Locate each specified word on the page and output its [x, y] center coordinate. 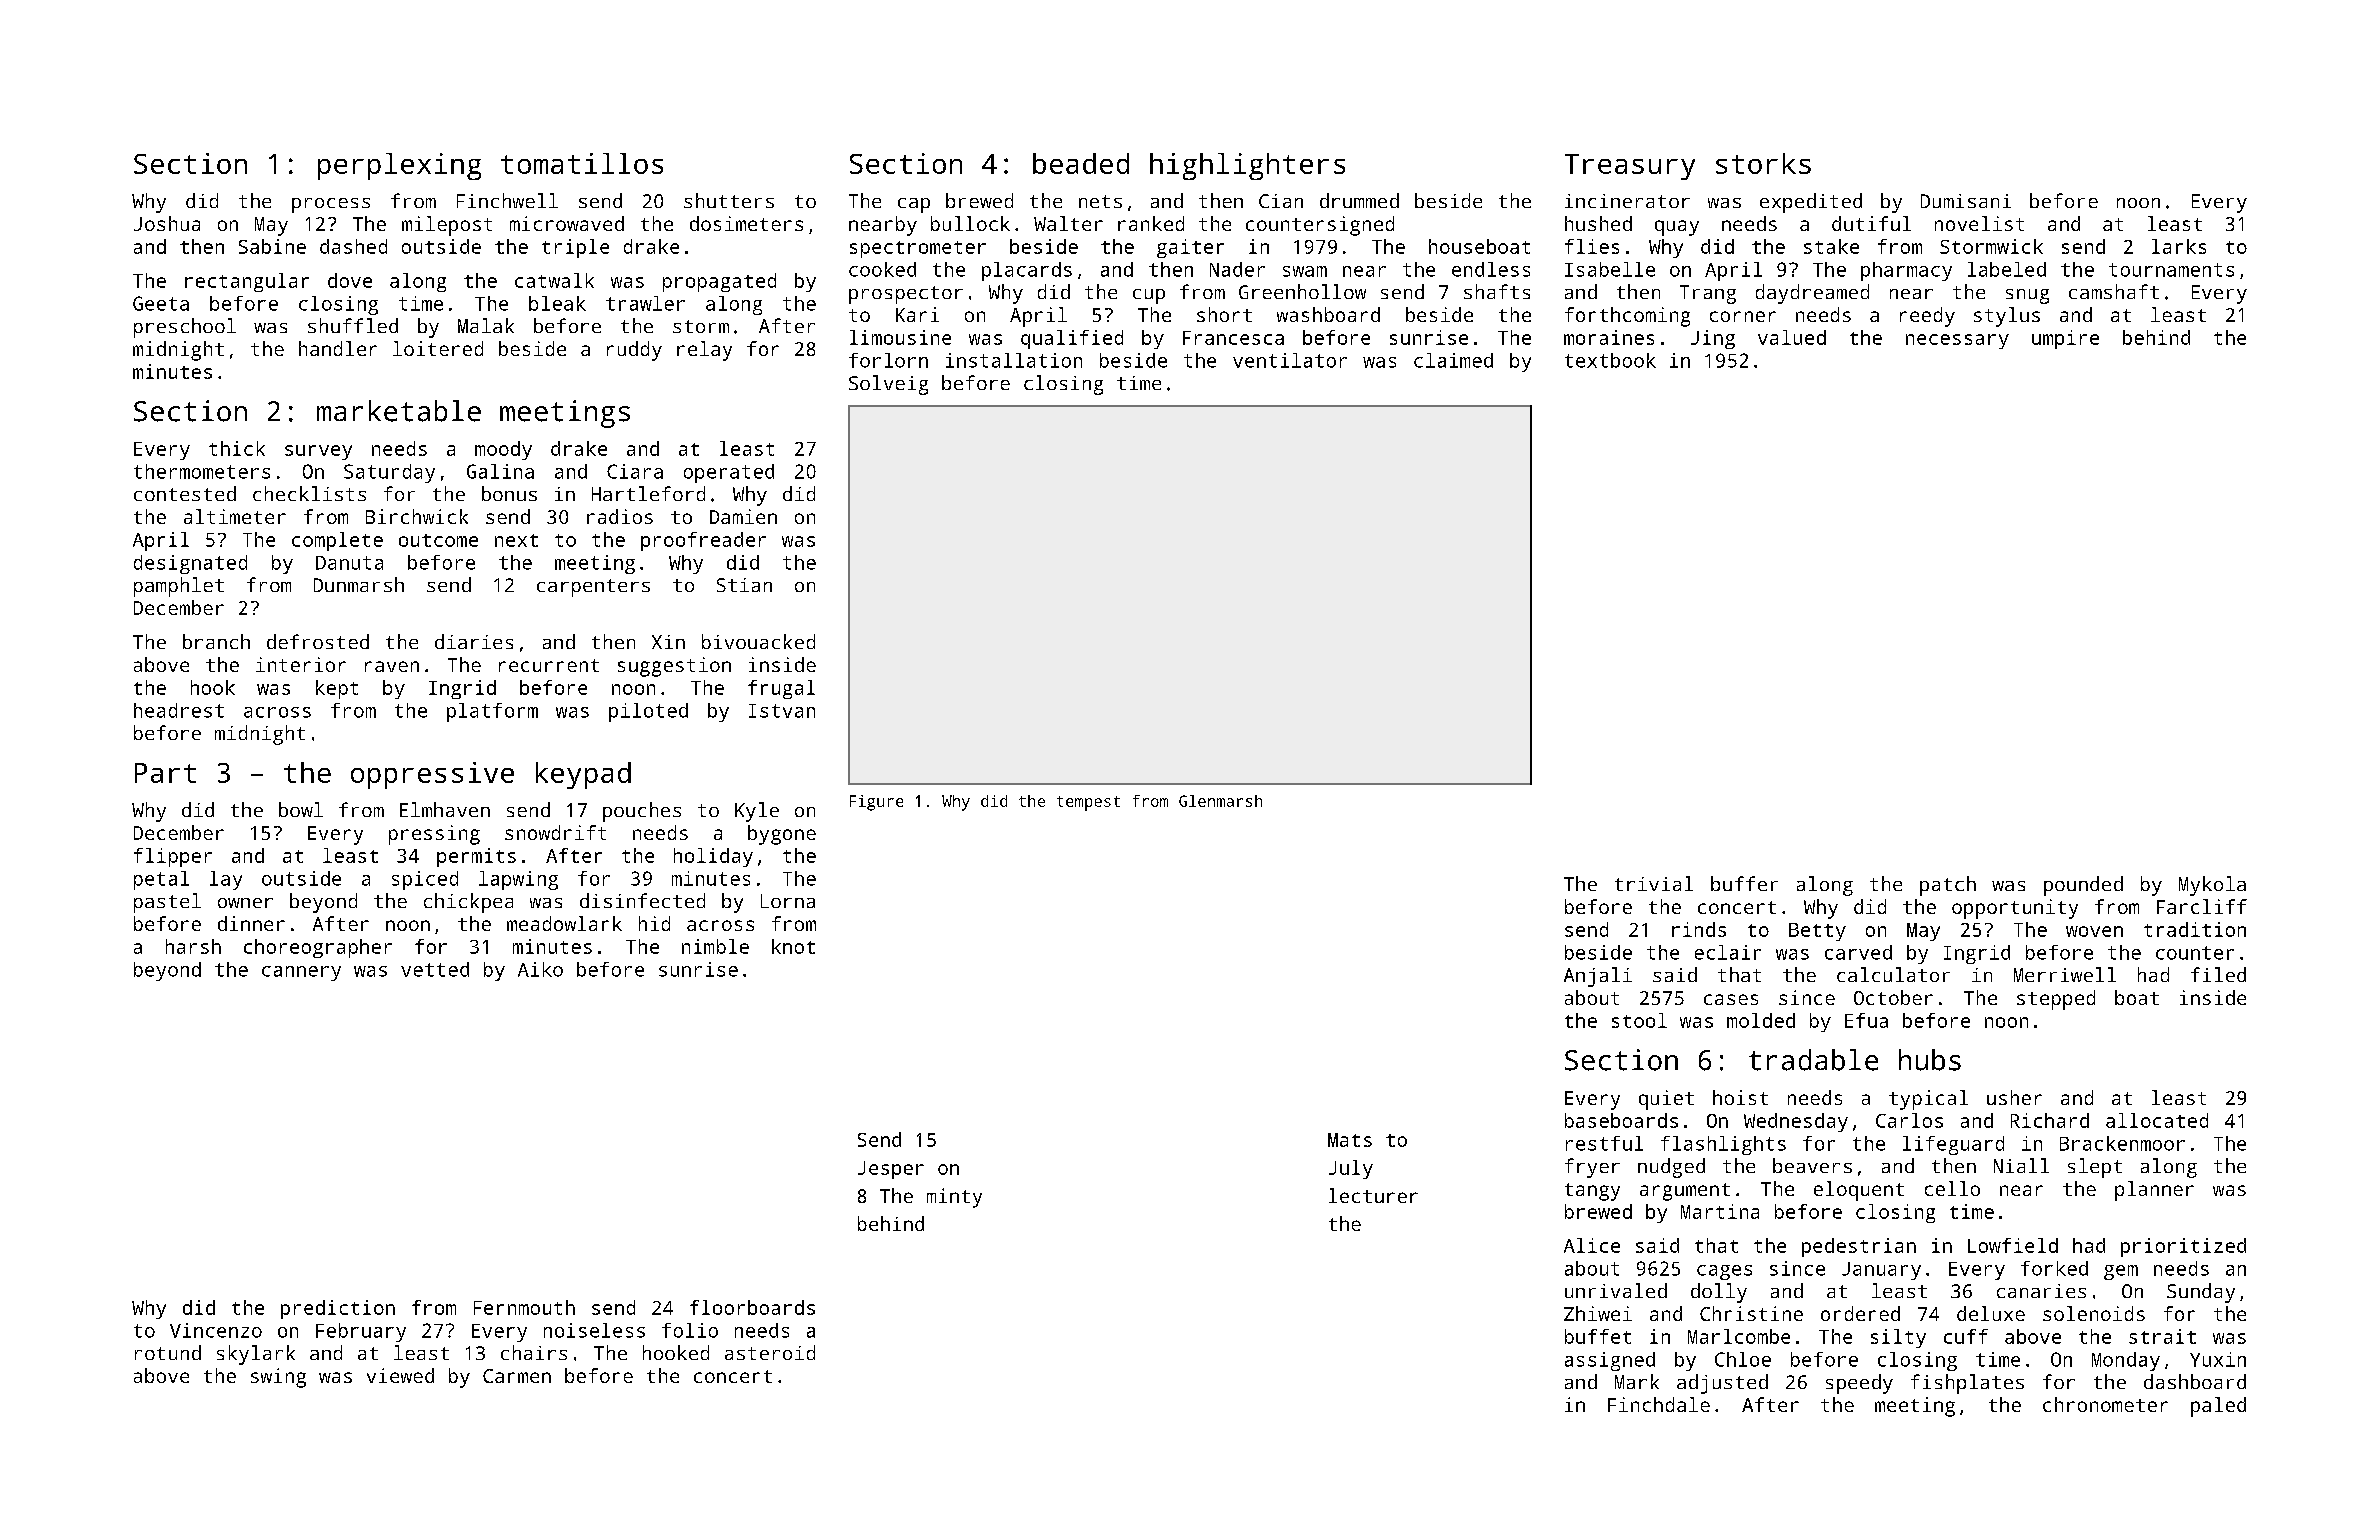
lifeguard [1953, 1145]
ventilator [1290, 360]
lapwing [518, 880]
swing [278, 1378]
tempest [1088, 803]
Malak [486, 325]
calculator [1893, 974]
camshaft [2114, 291]
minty [954, 1198]
